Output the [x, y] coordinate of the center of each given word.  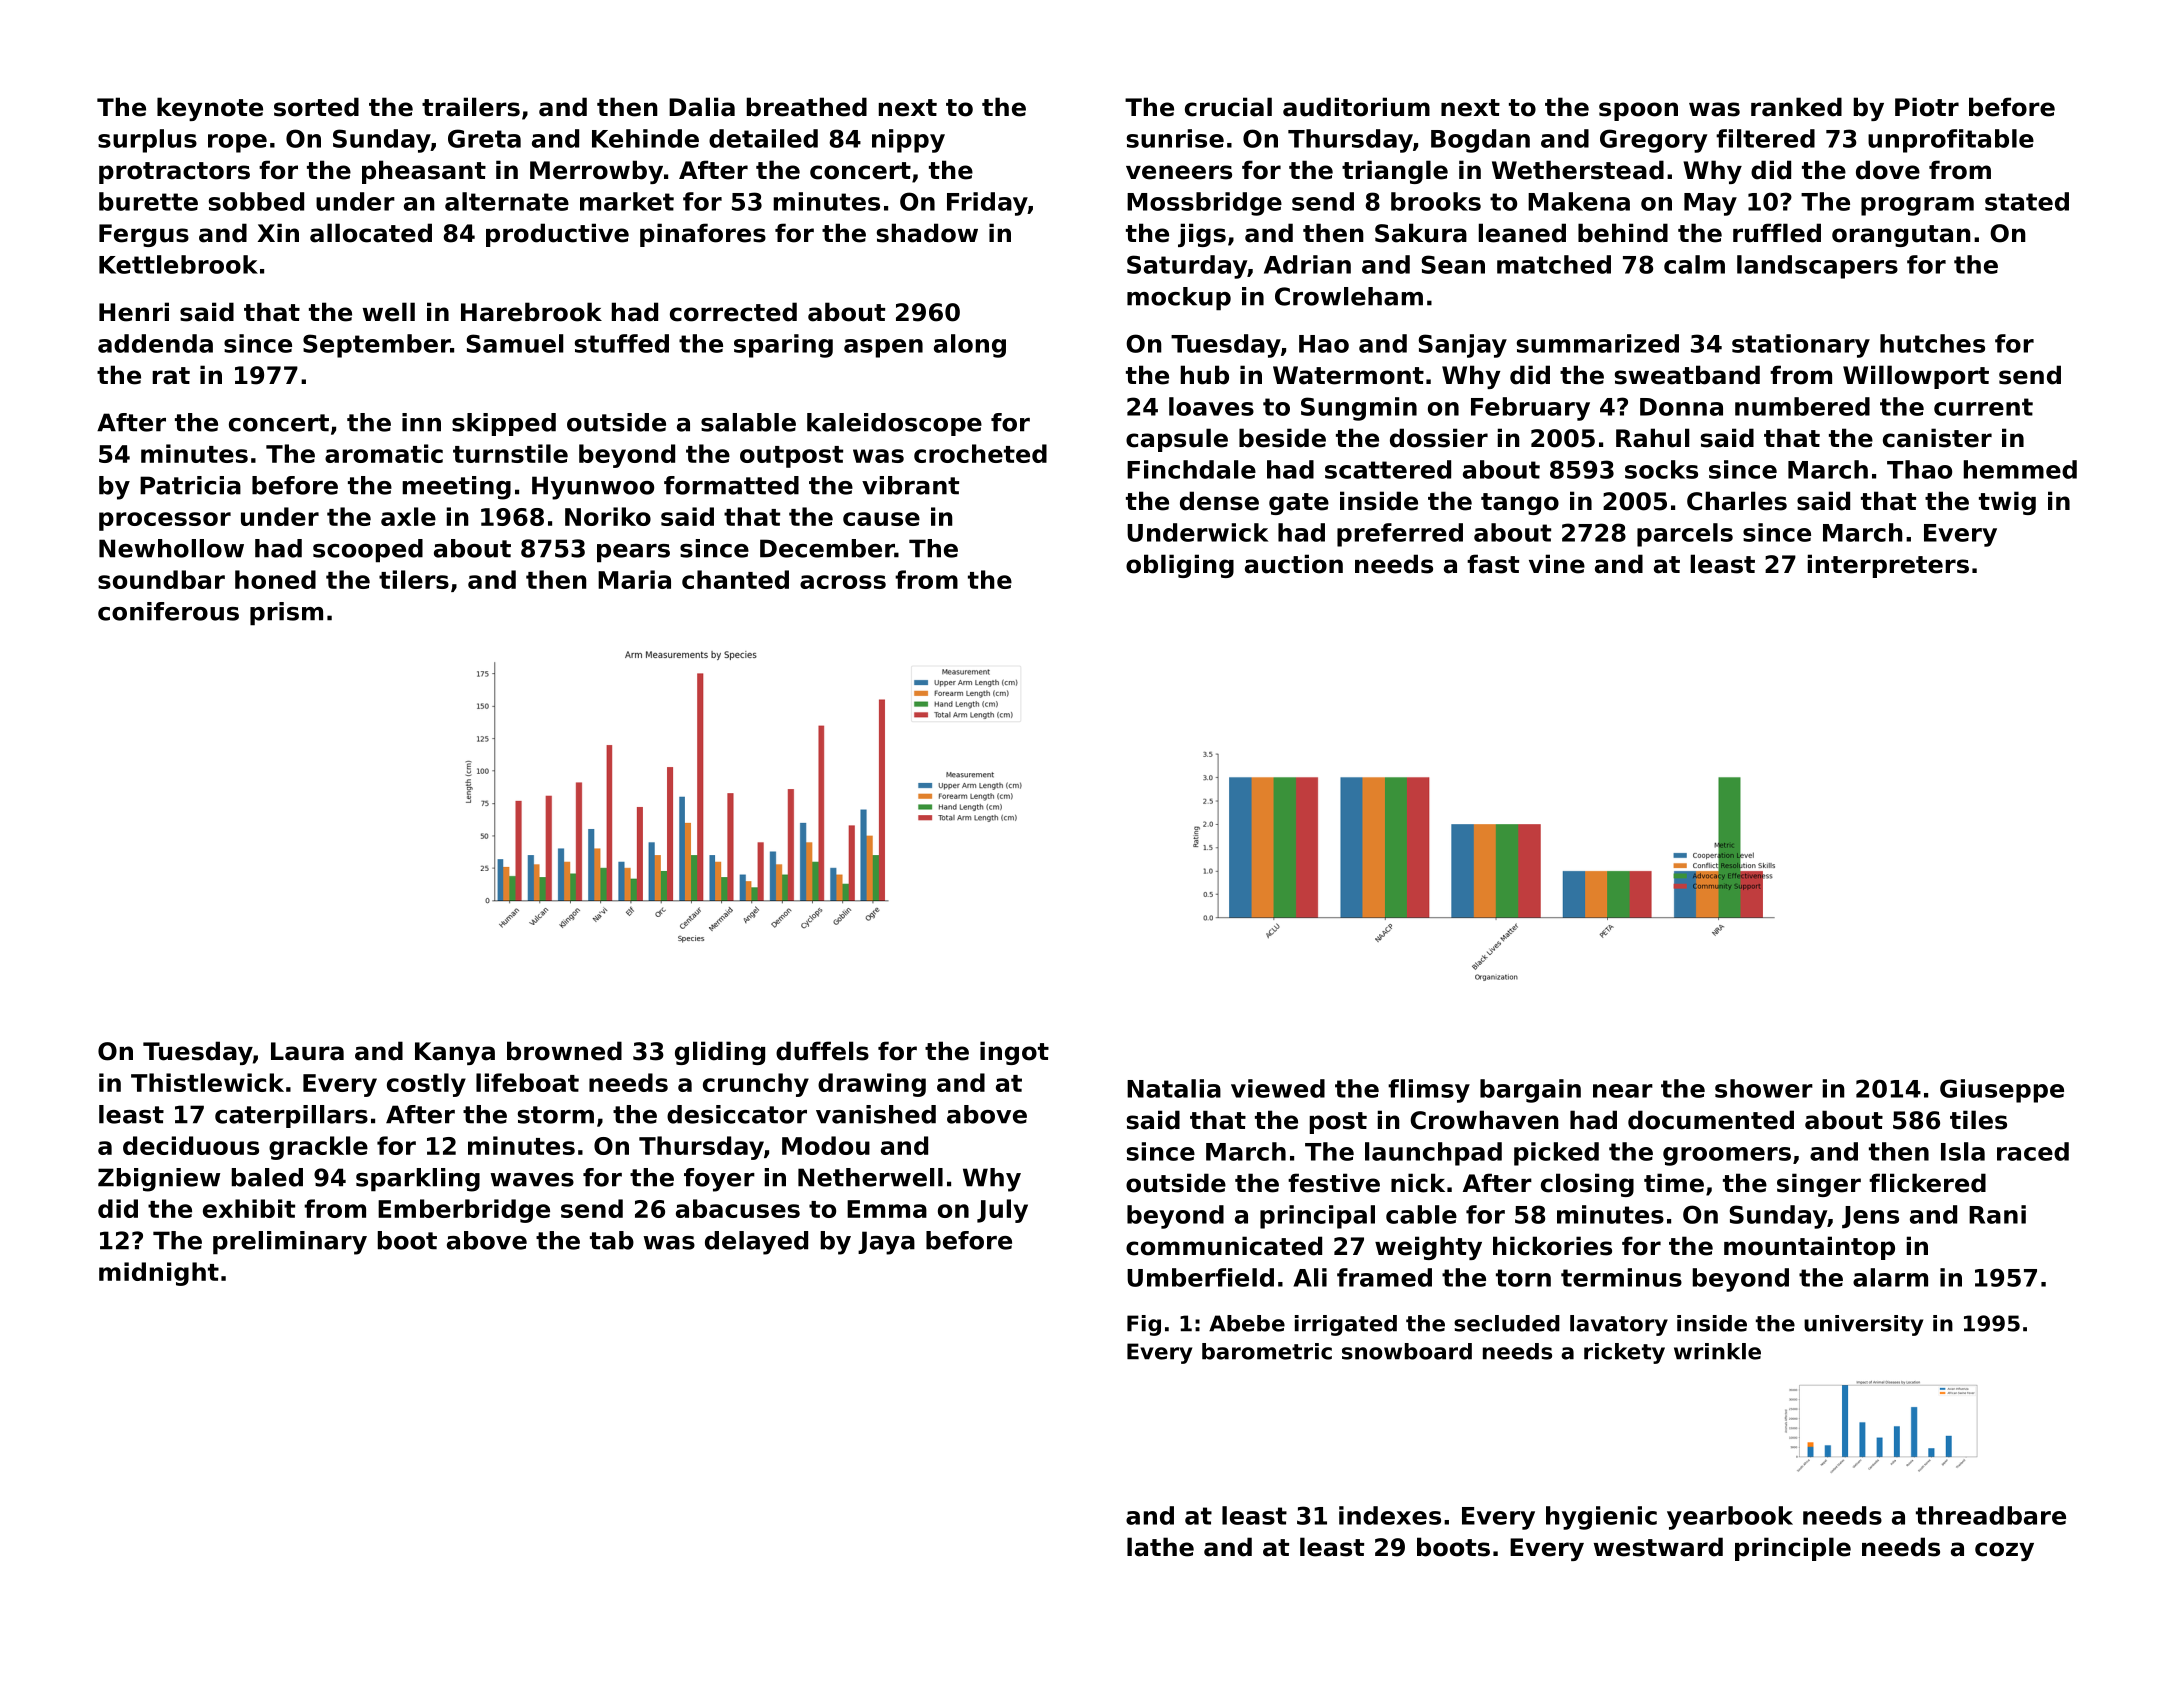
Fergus [144, 235]
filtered [1765, 138]
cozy [2004, 1551]
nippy [908, 141]
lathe [1160, 1547]
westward [1658, 1547]
